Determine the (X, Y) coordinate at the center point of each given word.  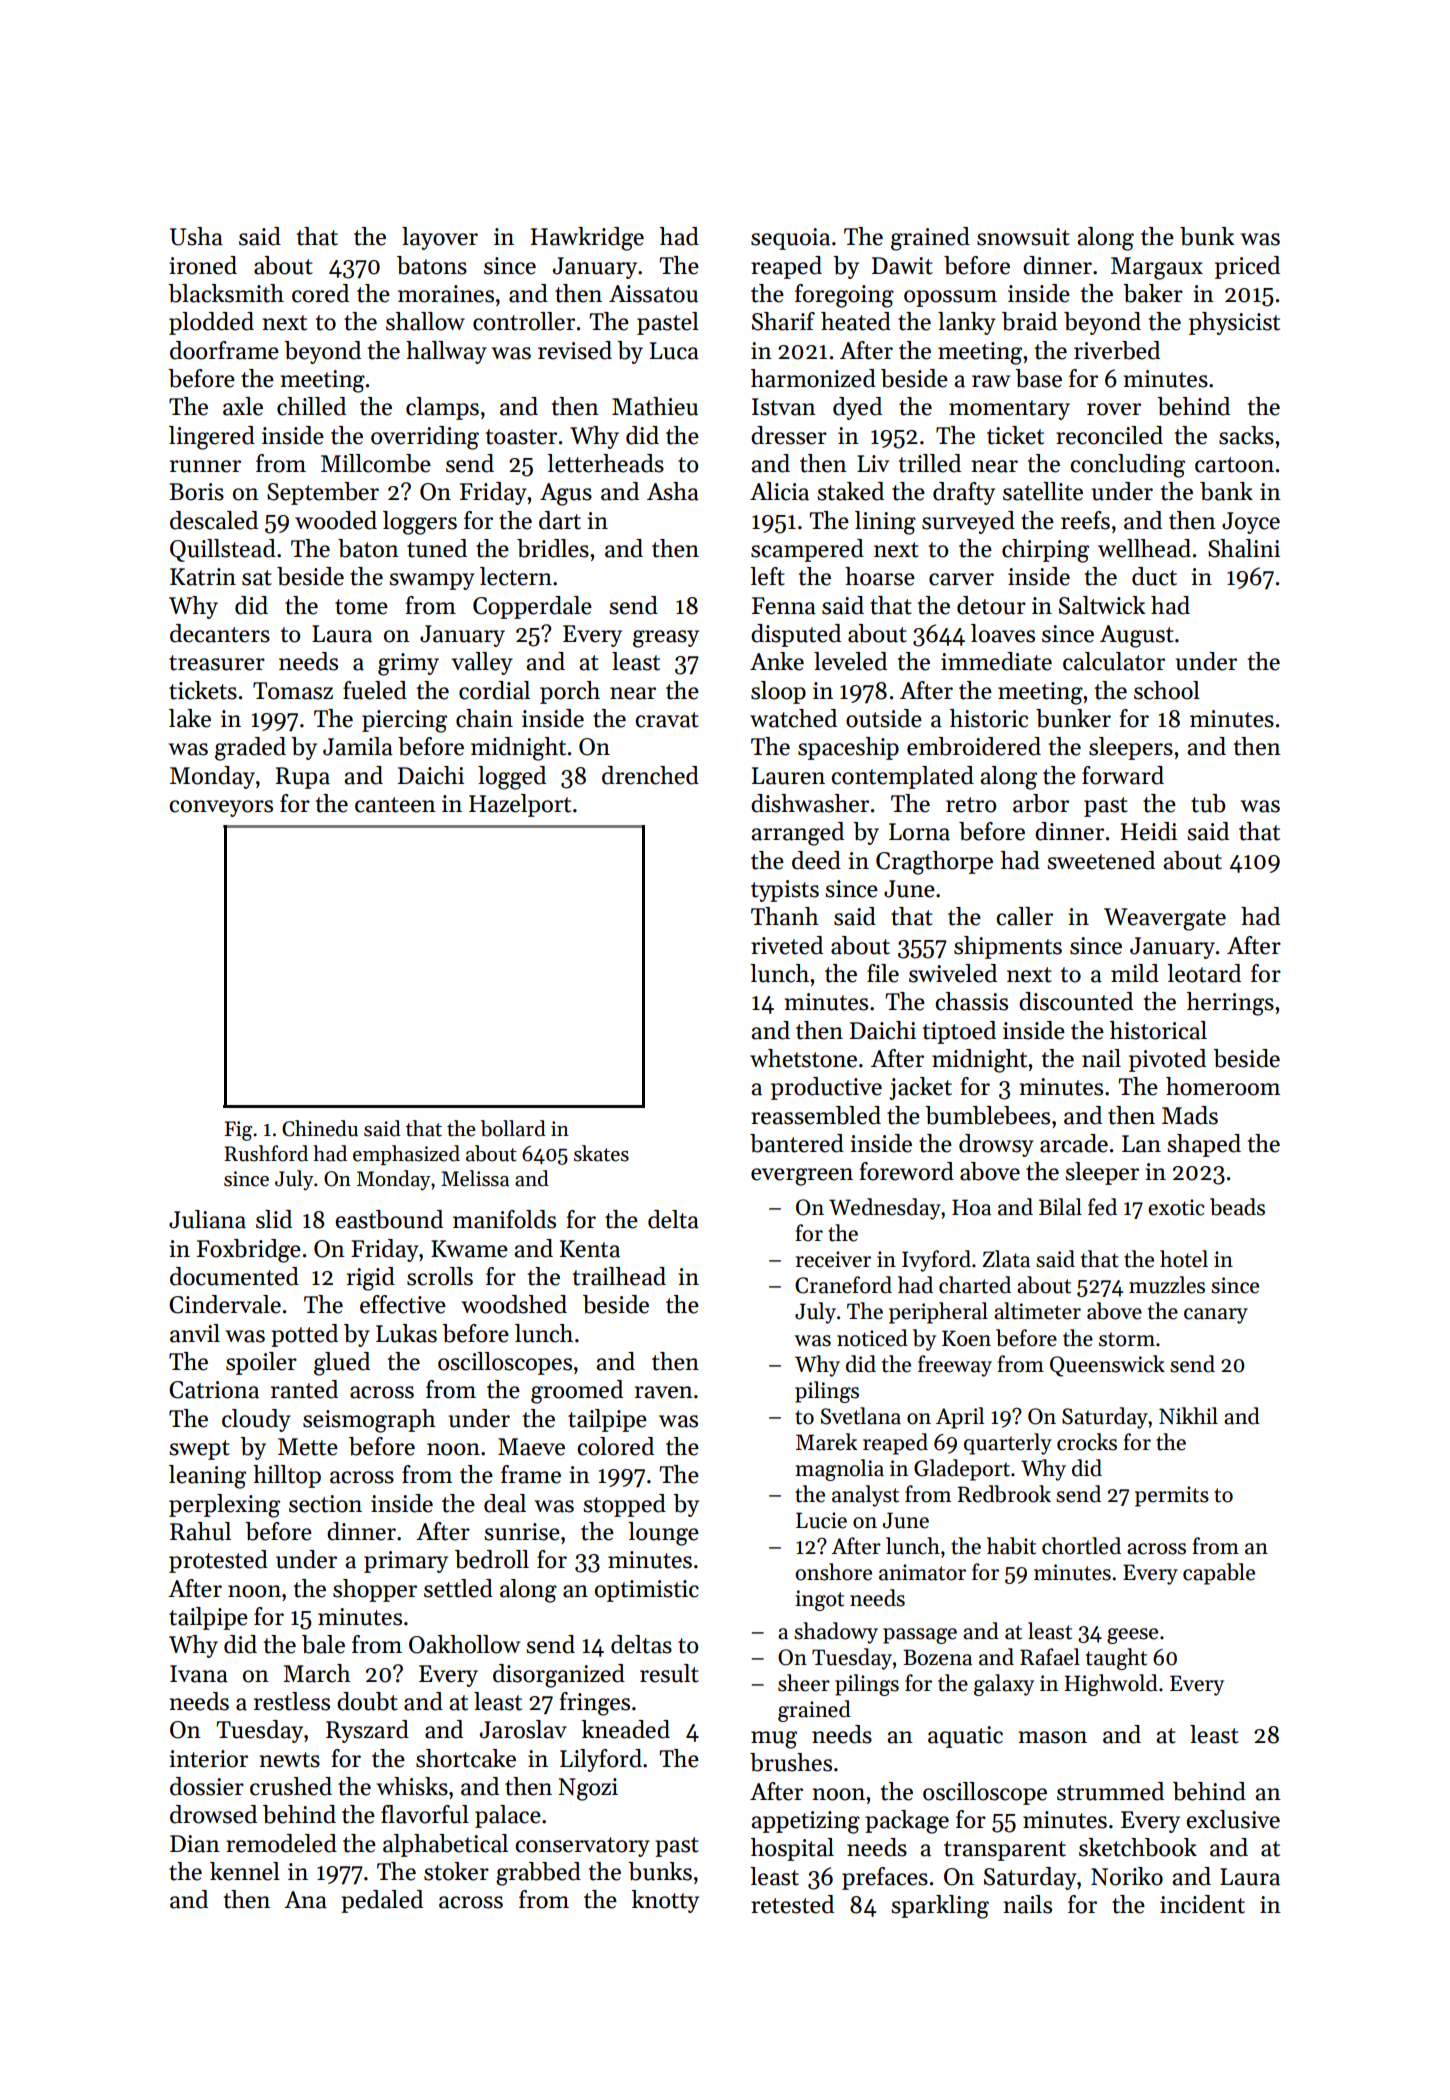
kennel (245, 1871)
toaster (521, 437)
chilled (311, 406)
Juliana (207, 1219)
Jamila (358, 746)
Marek (826, 1442)
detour (991, 605)
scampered (807, 550)
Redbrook (1004, 1494)
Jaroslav (523, 1729)
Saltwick (1102, 605)
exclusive (1233, 1819)
